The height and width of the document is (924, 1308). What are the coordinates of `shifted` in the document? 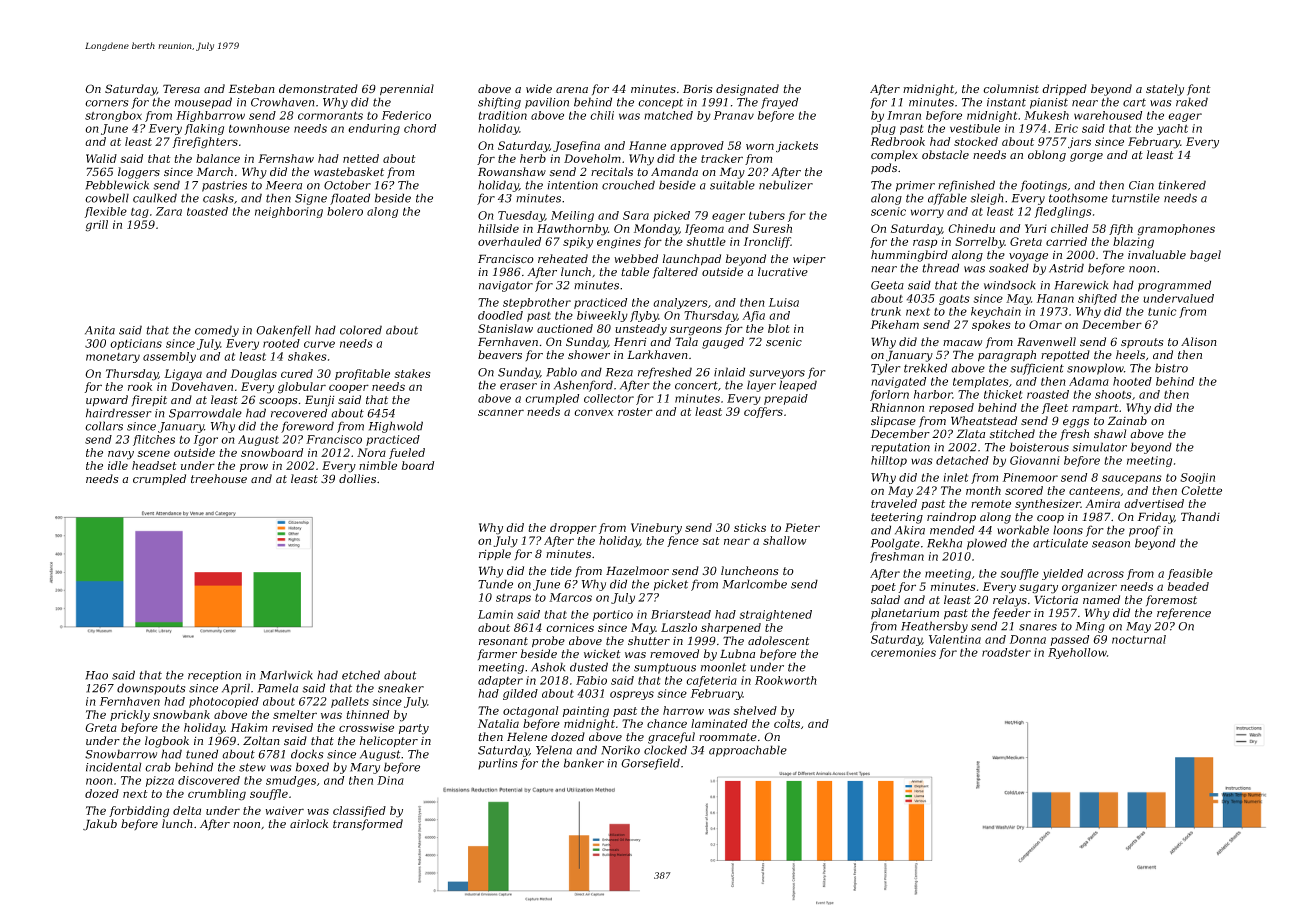 It's located at (1097, 299).
